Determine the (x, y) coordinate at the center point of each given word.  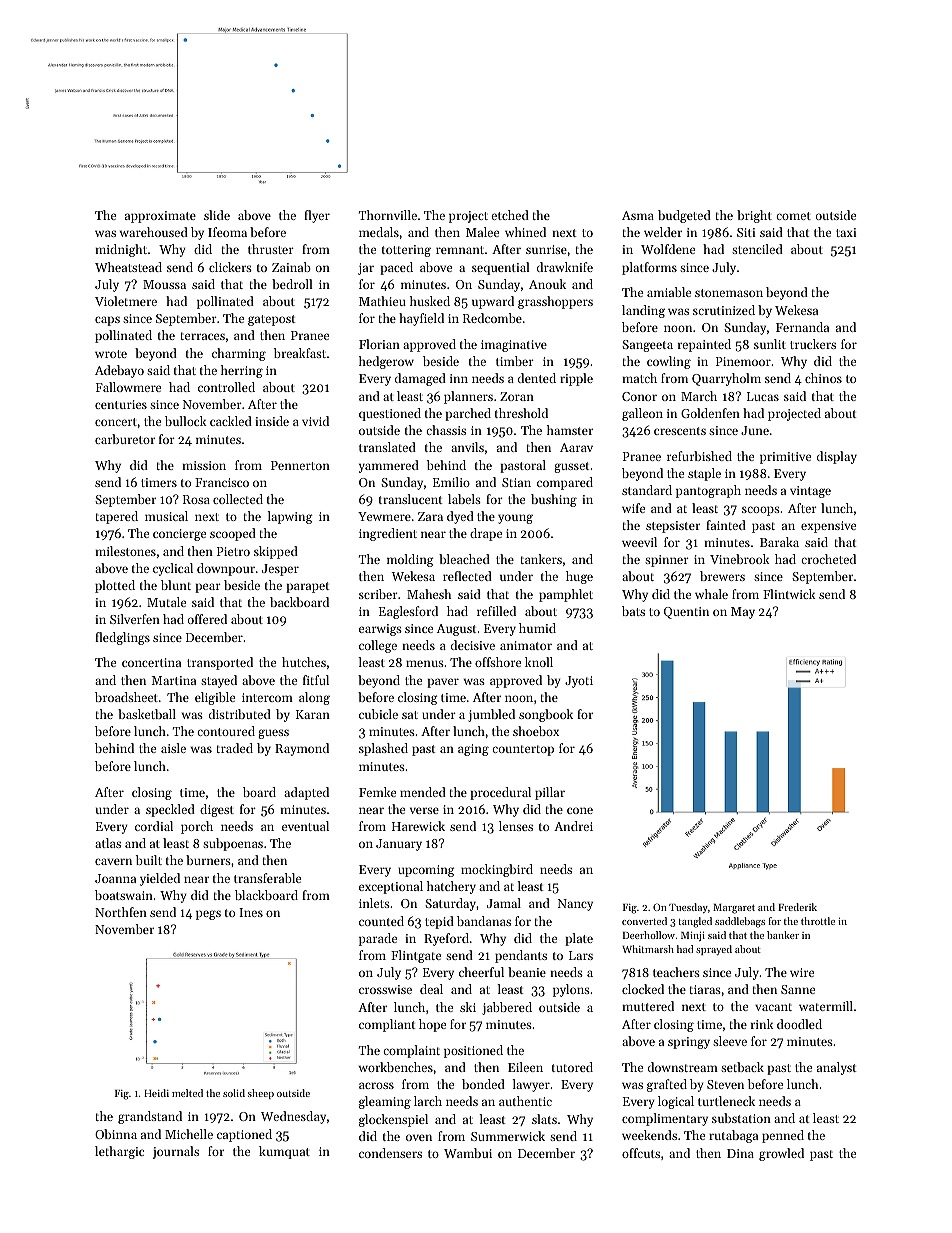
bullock (186, 421)
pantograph (708, 491)
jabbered (507, 1008)
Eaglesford (408, 612)
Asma (638, 215)
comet (793, 216)
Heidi (156, 1093)
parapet (307, 587)
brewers (722, 576)
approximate (160, 217)
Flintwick (789, 594)
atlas (108, 843)
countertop (523, 750)
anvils (467, 447)
